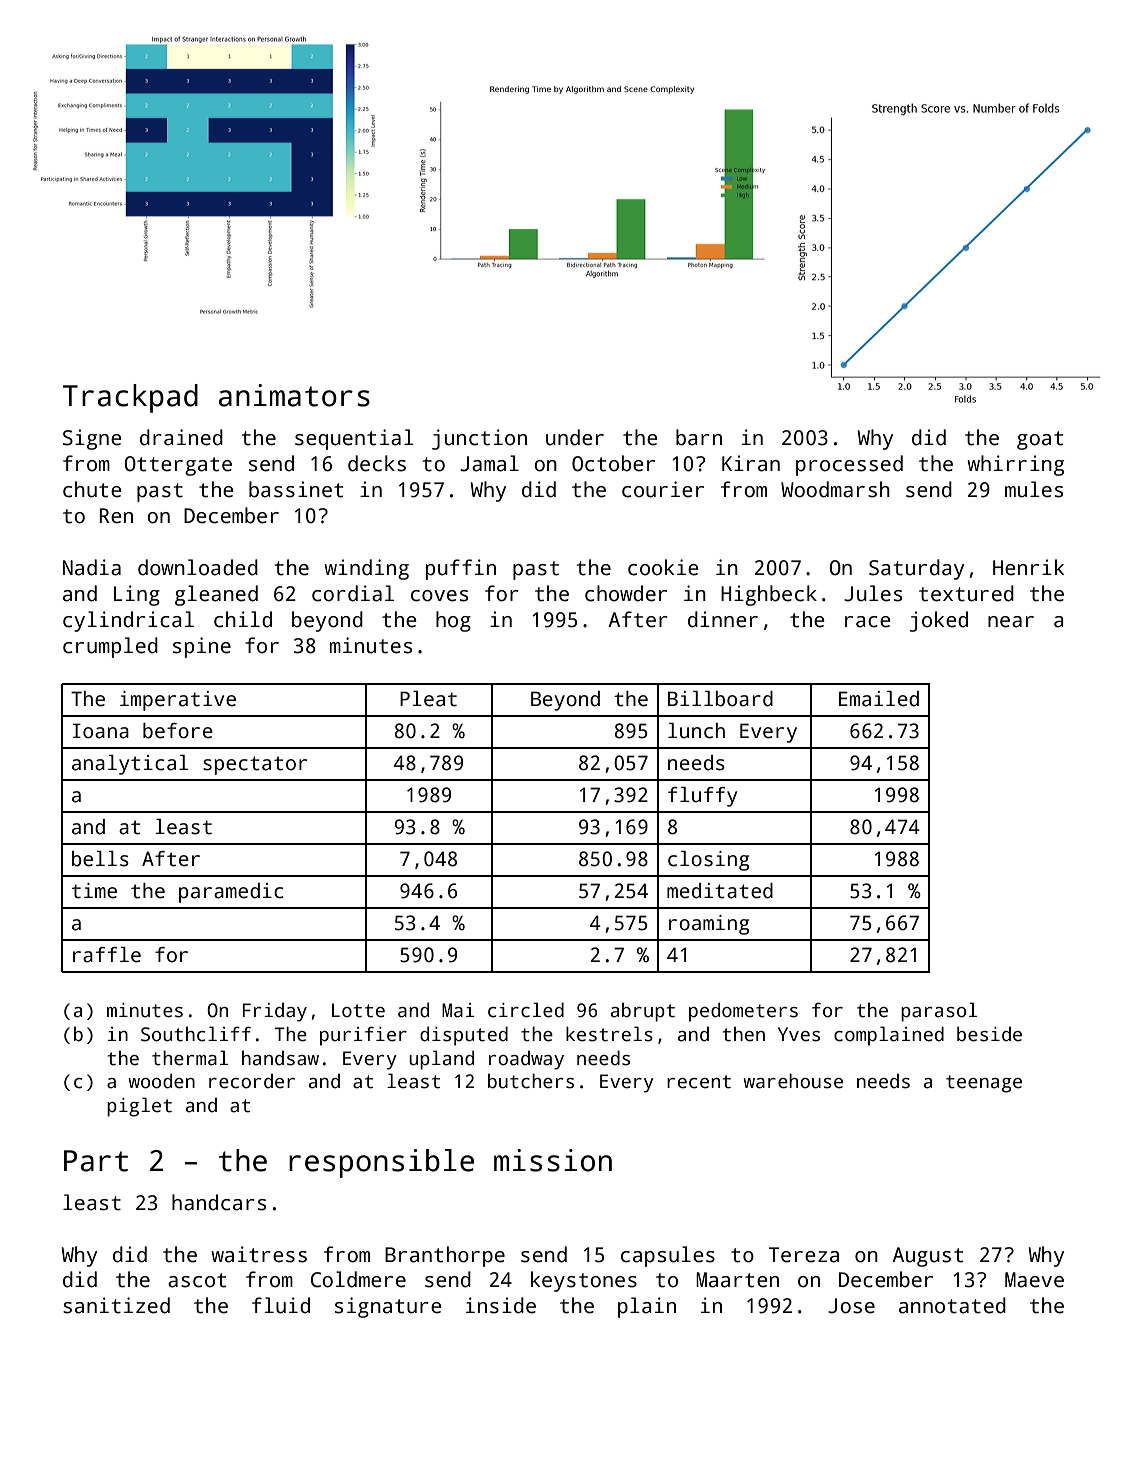 This screenshot has height=1458, width=1127. What do you see at coordinates (663, 489) in the screenshot?
I see `courier` at bounding box center [663, 489].
